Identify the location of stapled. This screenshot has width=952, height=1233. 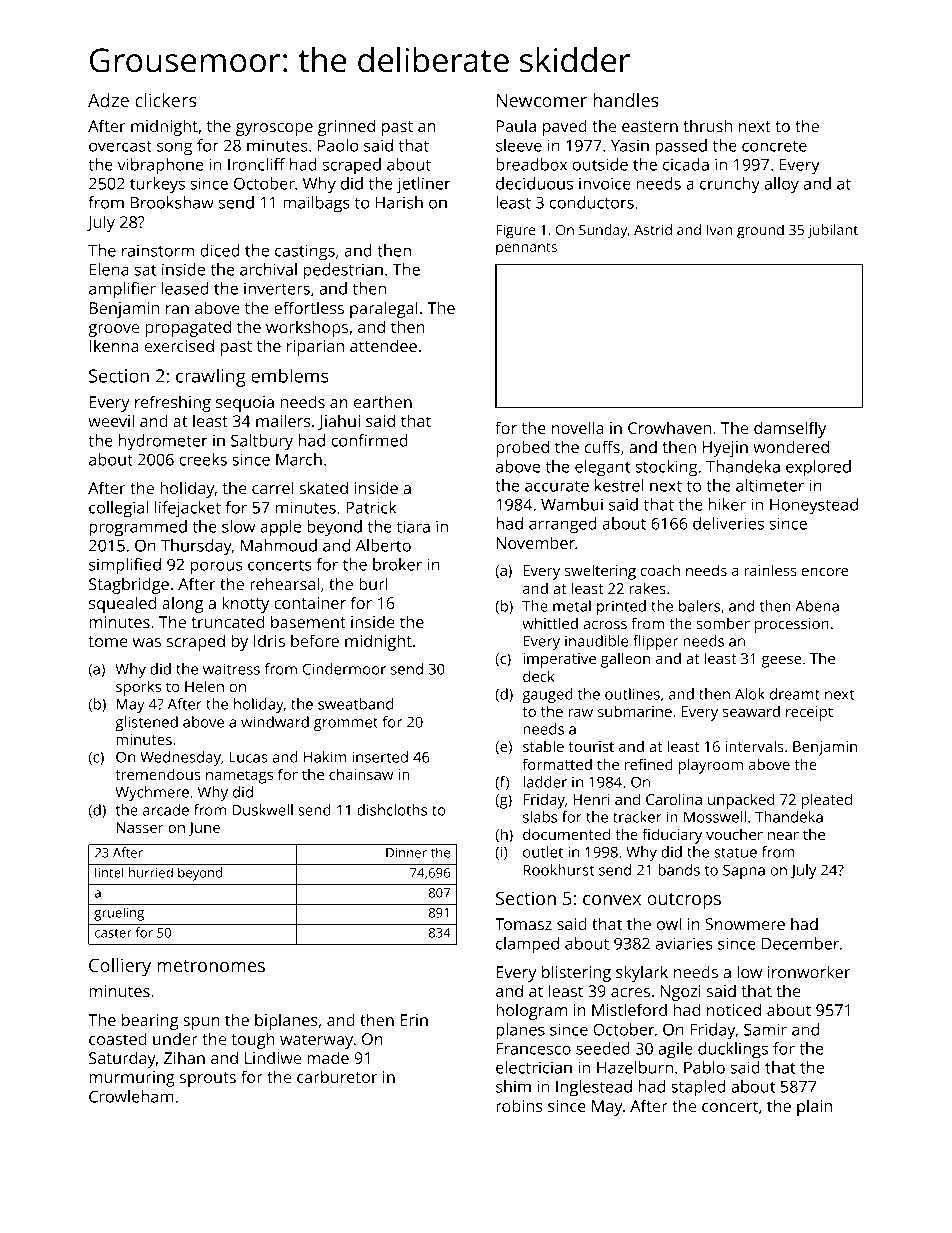
(698, 1088).
